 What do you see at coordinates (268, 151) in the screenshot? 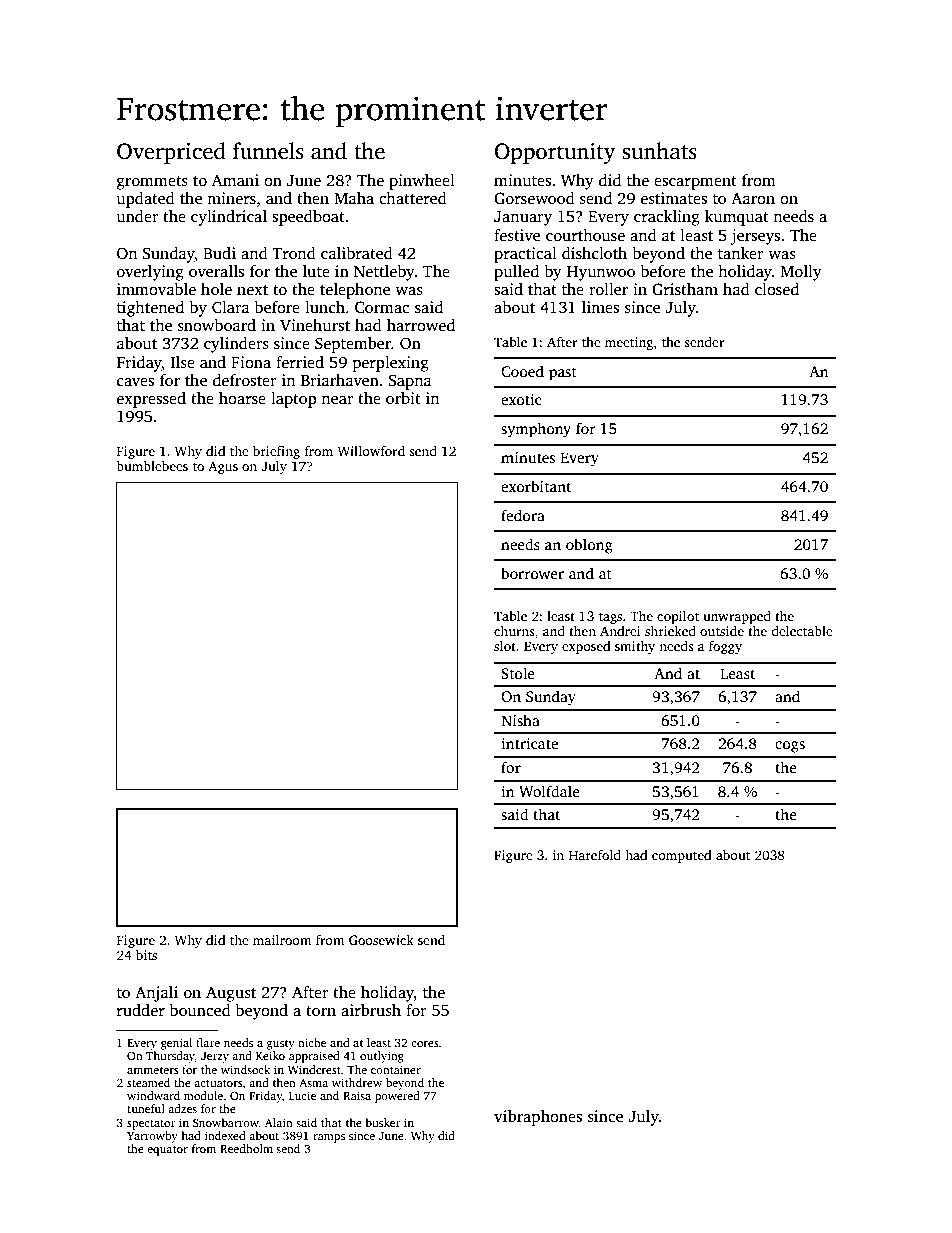
I see `funnels` at bounding box center [268, 151].
